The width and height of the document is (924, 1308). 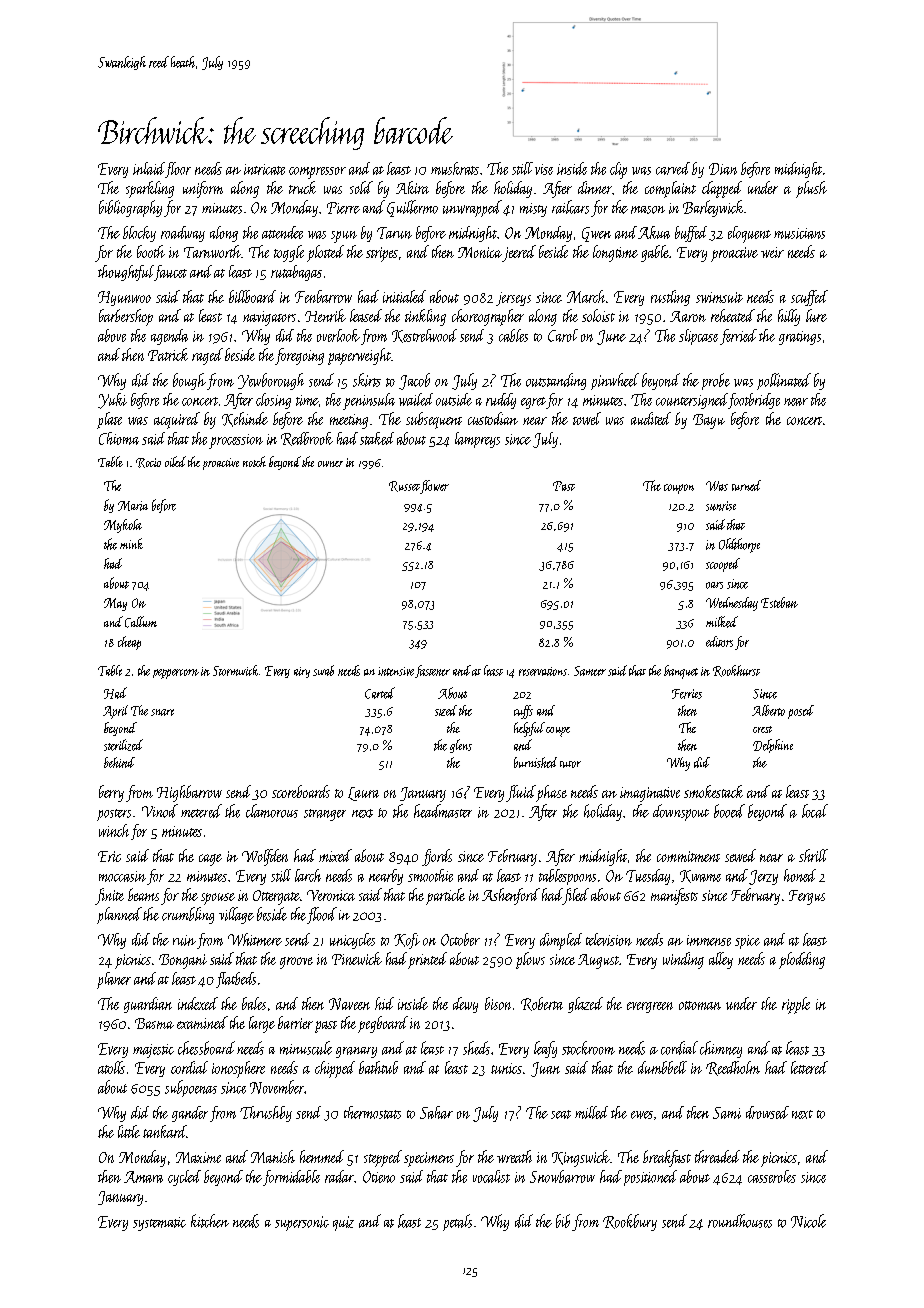 What do you see at coordinates (740, 855) in the document?
I see `sewed` at bounding box center [740, 855].
